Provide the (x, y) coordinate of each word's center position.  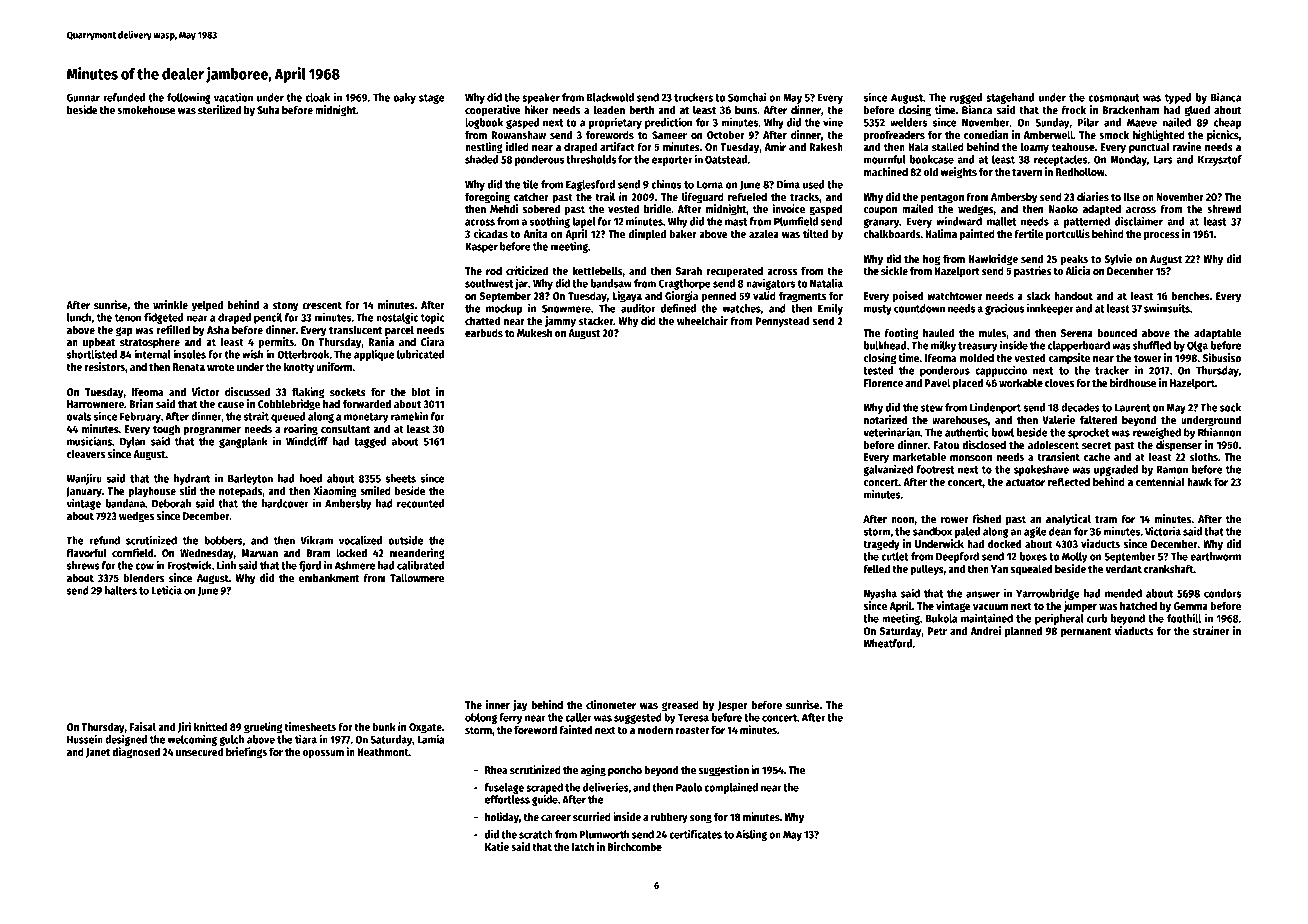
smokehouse (146, 109)
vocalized (360, 540)
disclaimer (1139, 221)
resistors (104, 366)
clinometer (611, 704)
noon (902, 520)
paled (967, 532)
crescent (322, 305)
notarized (886, 419)
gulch (231, 740)
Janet (98, 753)
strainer (1211, 630)
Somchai (747, 97)
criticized (527, 270)
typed (1178, 98)
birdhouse (1133, 382)
